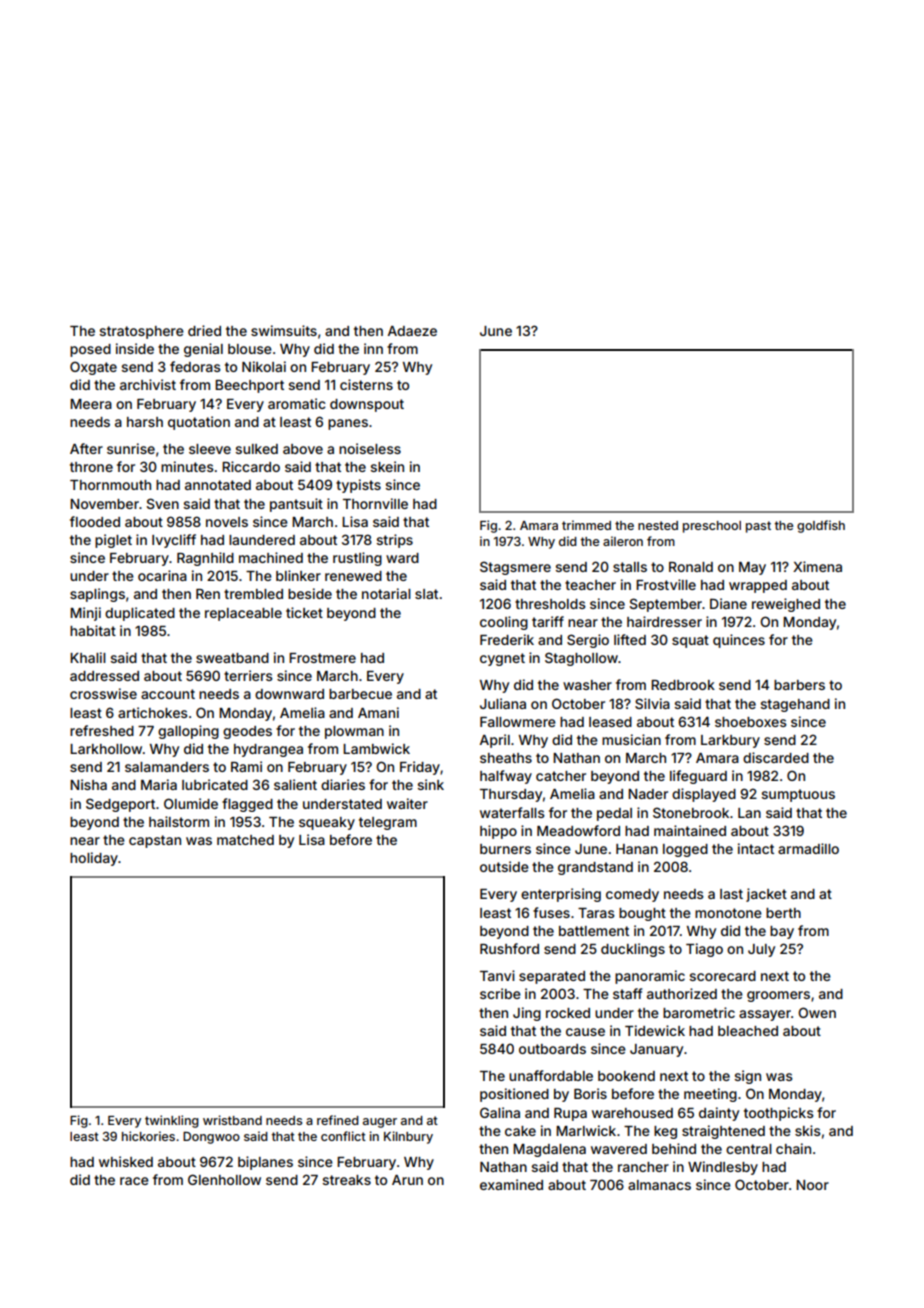 The width and height of the screenshot is (924, 1308). I want to click on piglet, so click(113, 541).
